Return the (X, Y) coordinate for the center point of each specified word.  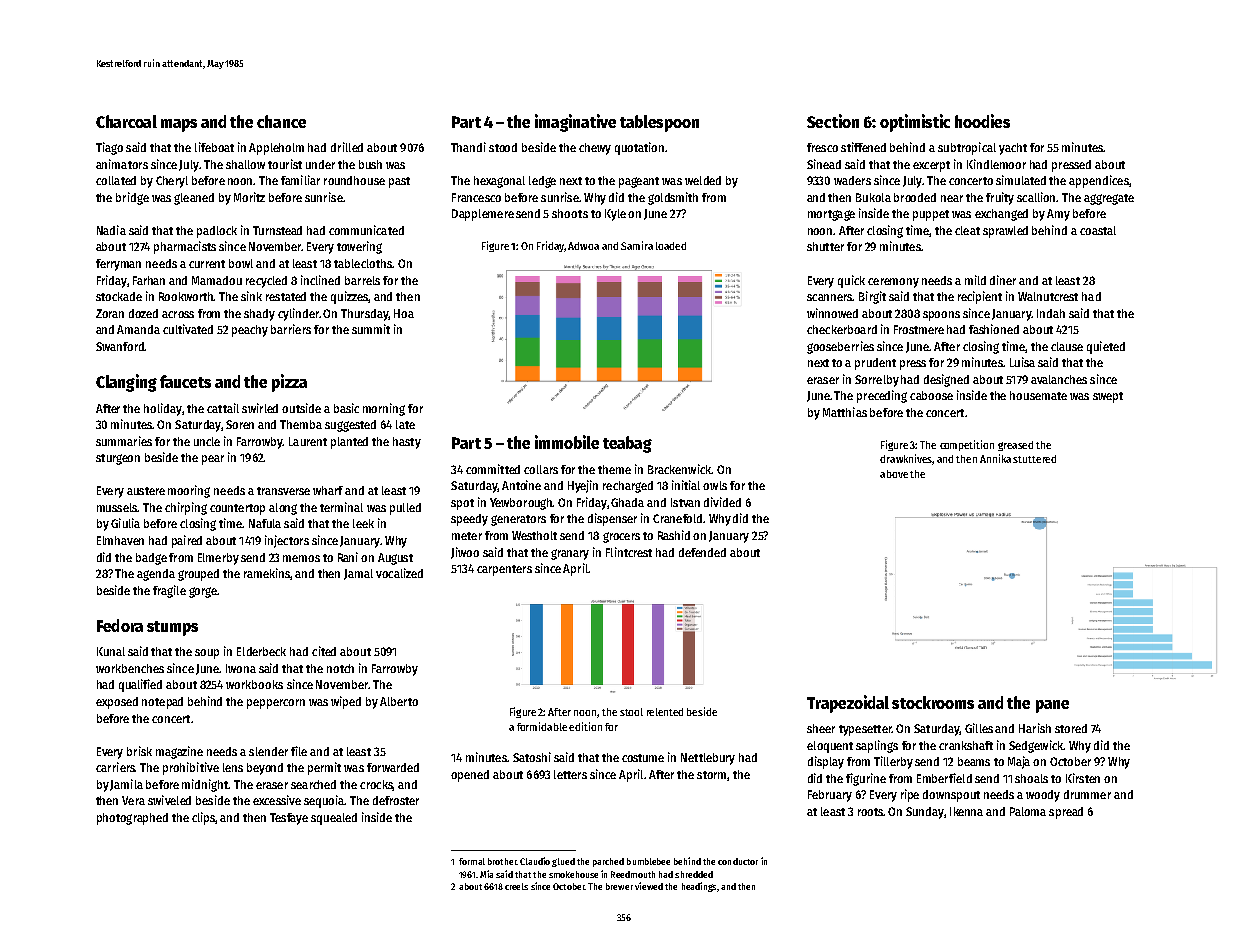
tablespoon (659, 123)
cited (324, 651)
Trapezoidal (848, 704)
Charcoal (126, 121)
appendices (1099, 181)
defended (702, 552)
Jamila (126, 785)
